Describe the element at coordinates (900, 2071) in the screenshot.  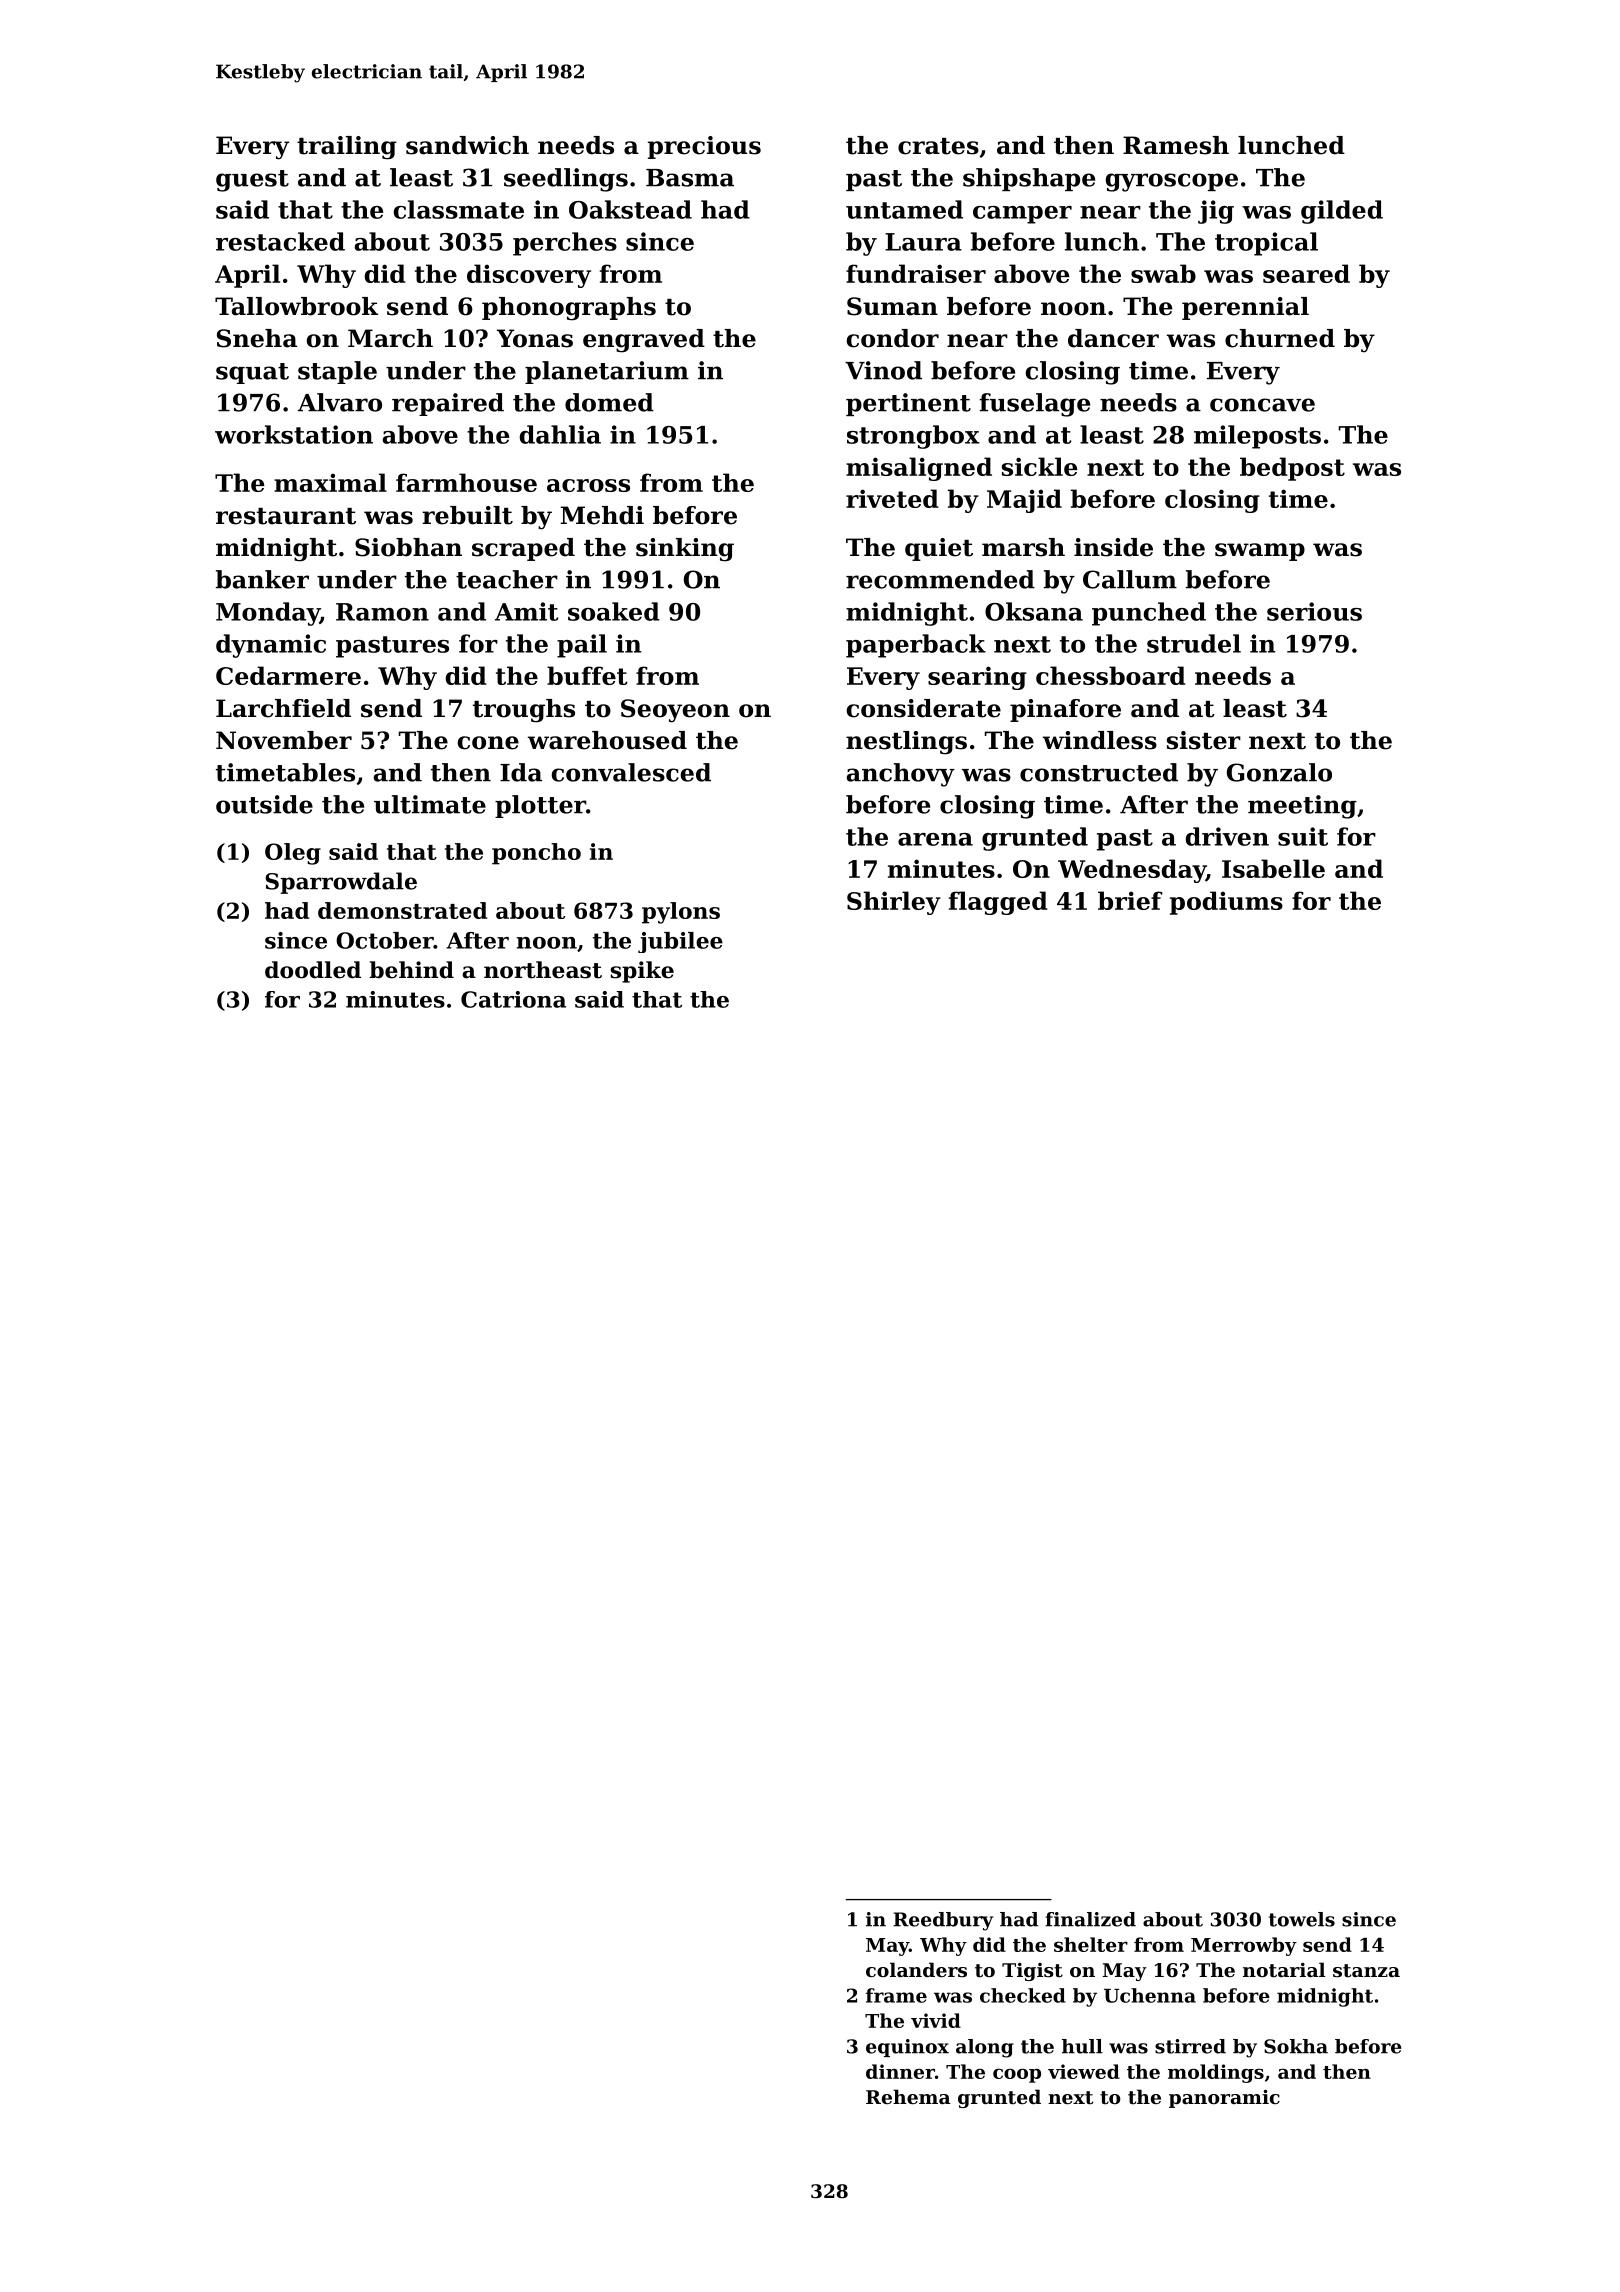
I see `dinner` at that location.
